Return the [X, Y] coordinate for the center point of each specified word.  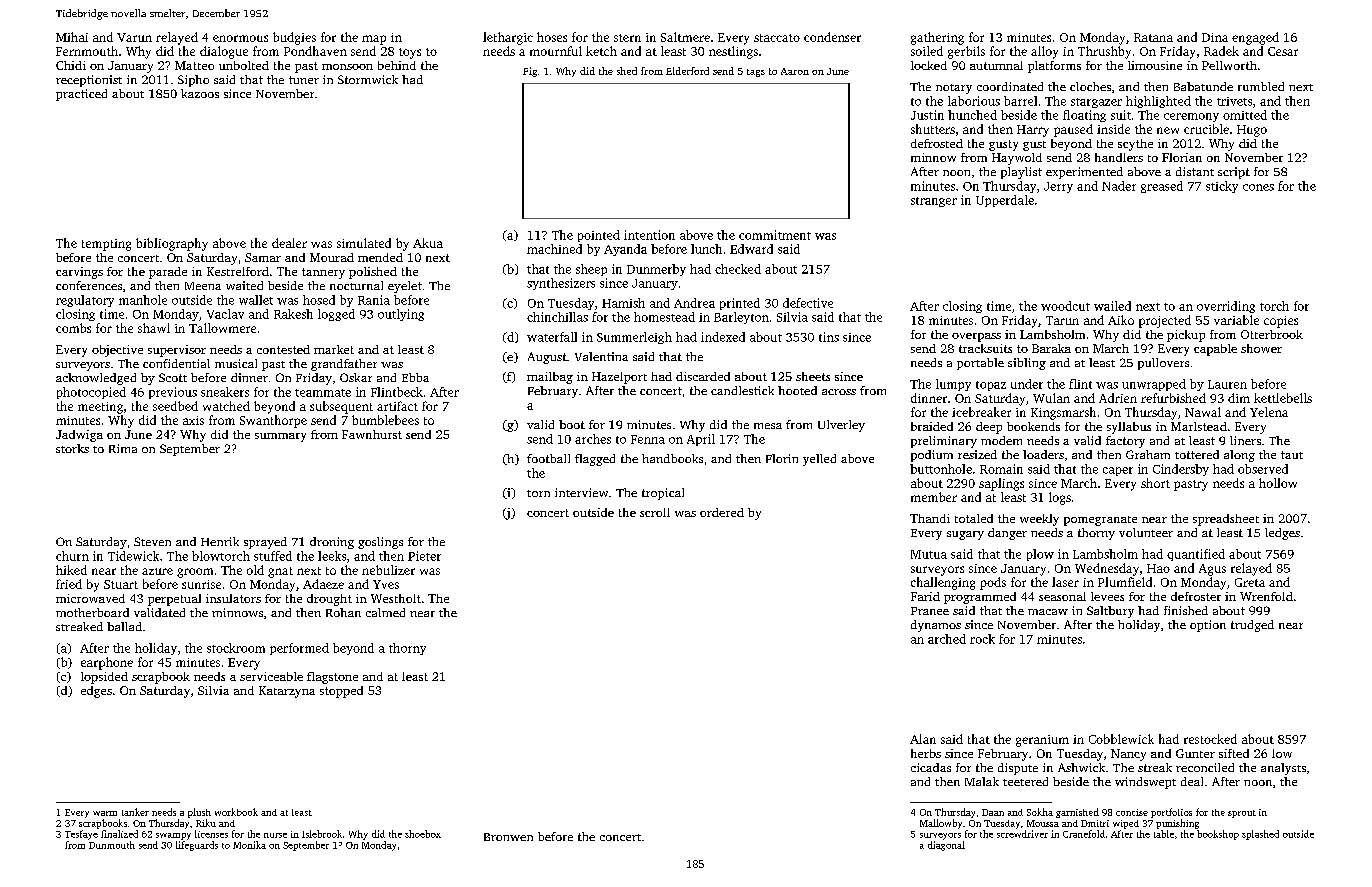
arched [947, 639]
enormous [240, 38]
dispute [1018, 769]
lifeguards [197, 846]
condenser [832, 37]
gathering [937, 38]
